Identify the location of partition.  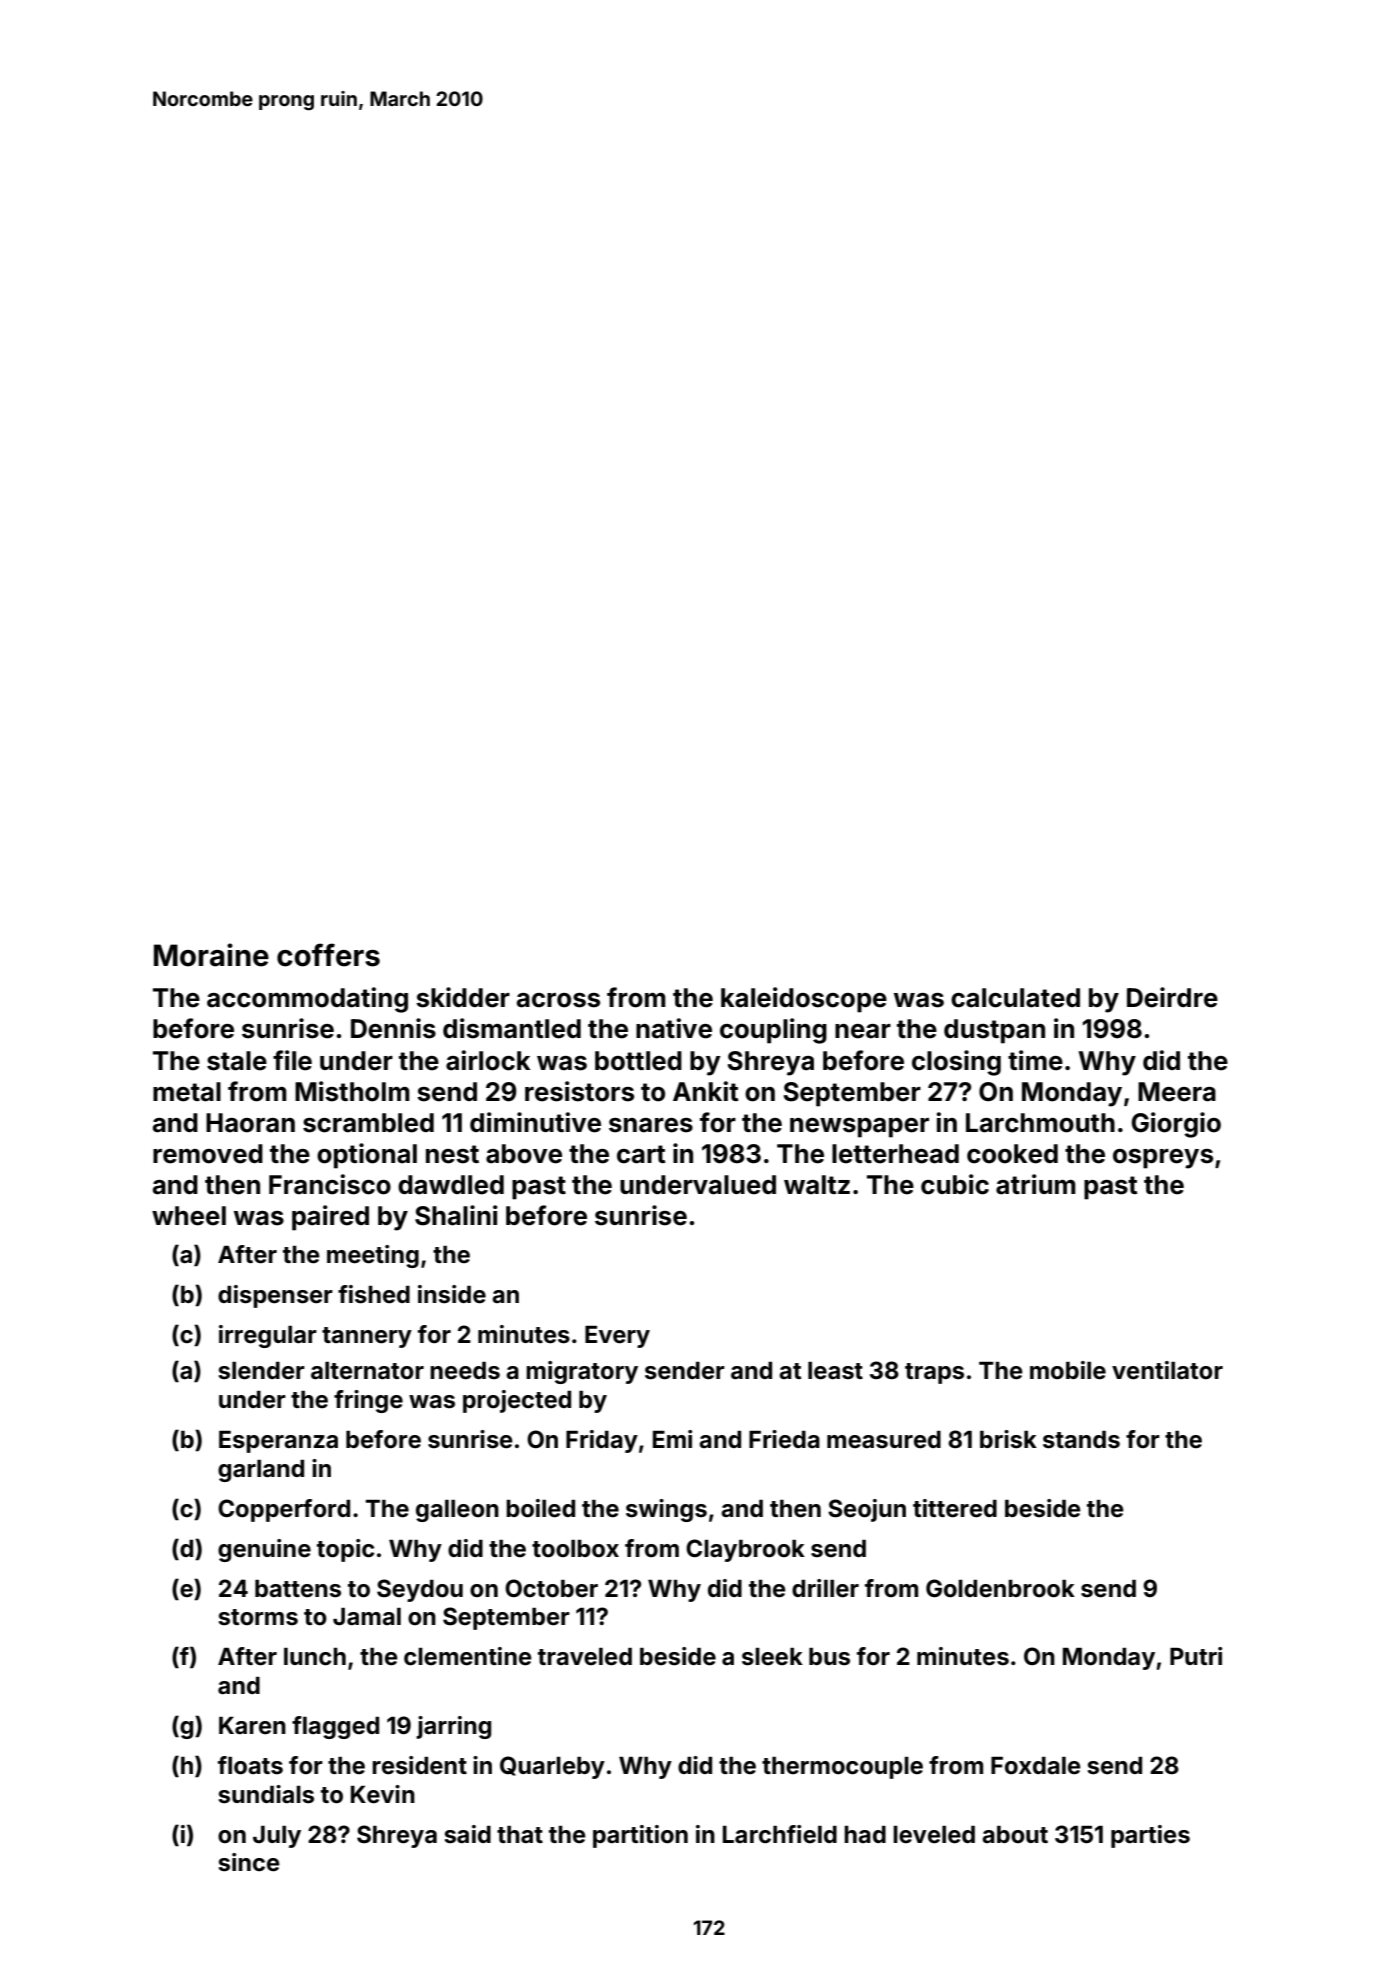
(640, 1836).
